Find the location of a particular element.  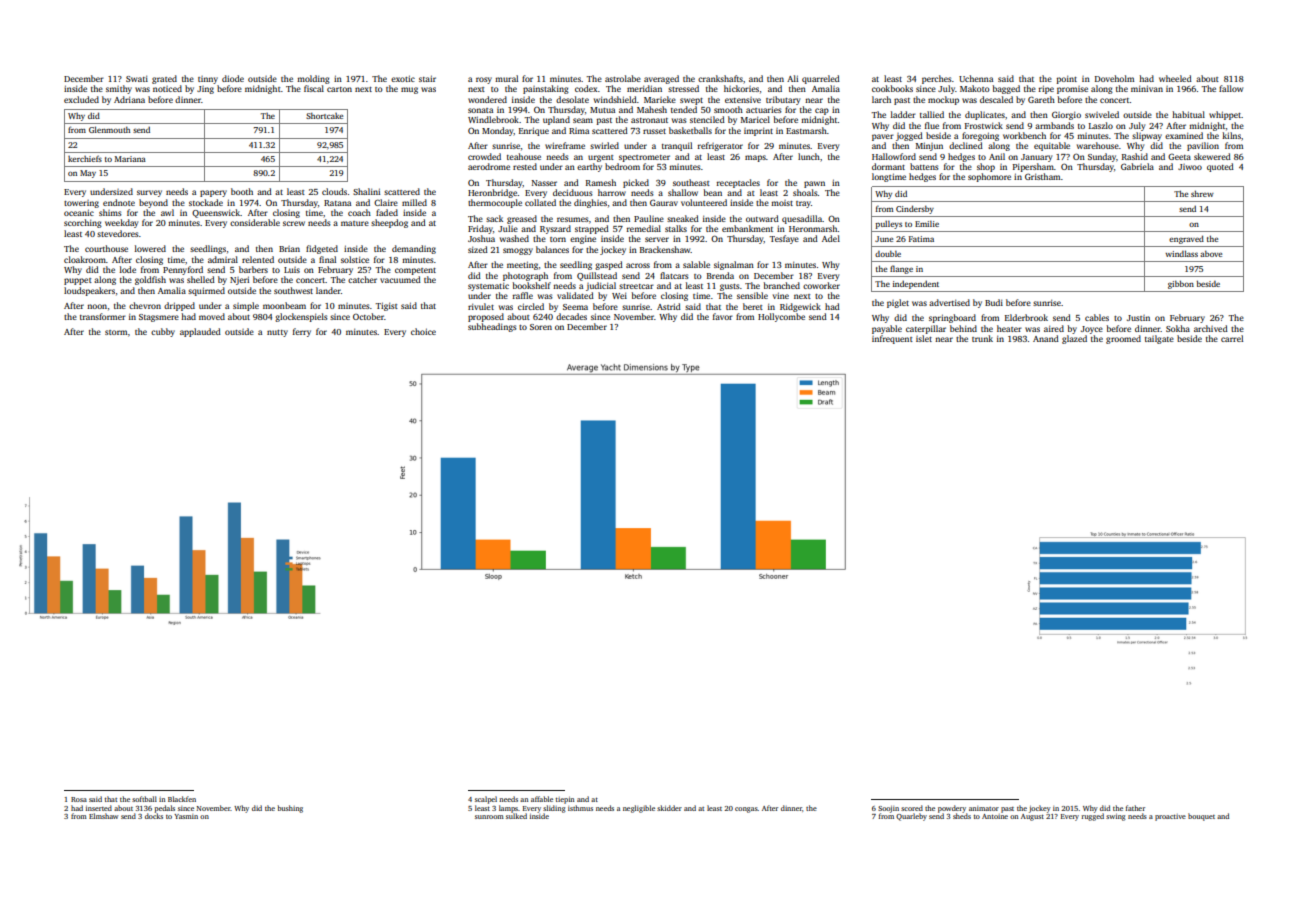

Maricel is located at coordinates (755, 119).
